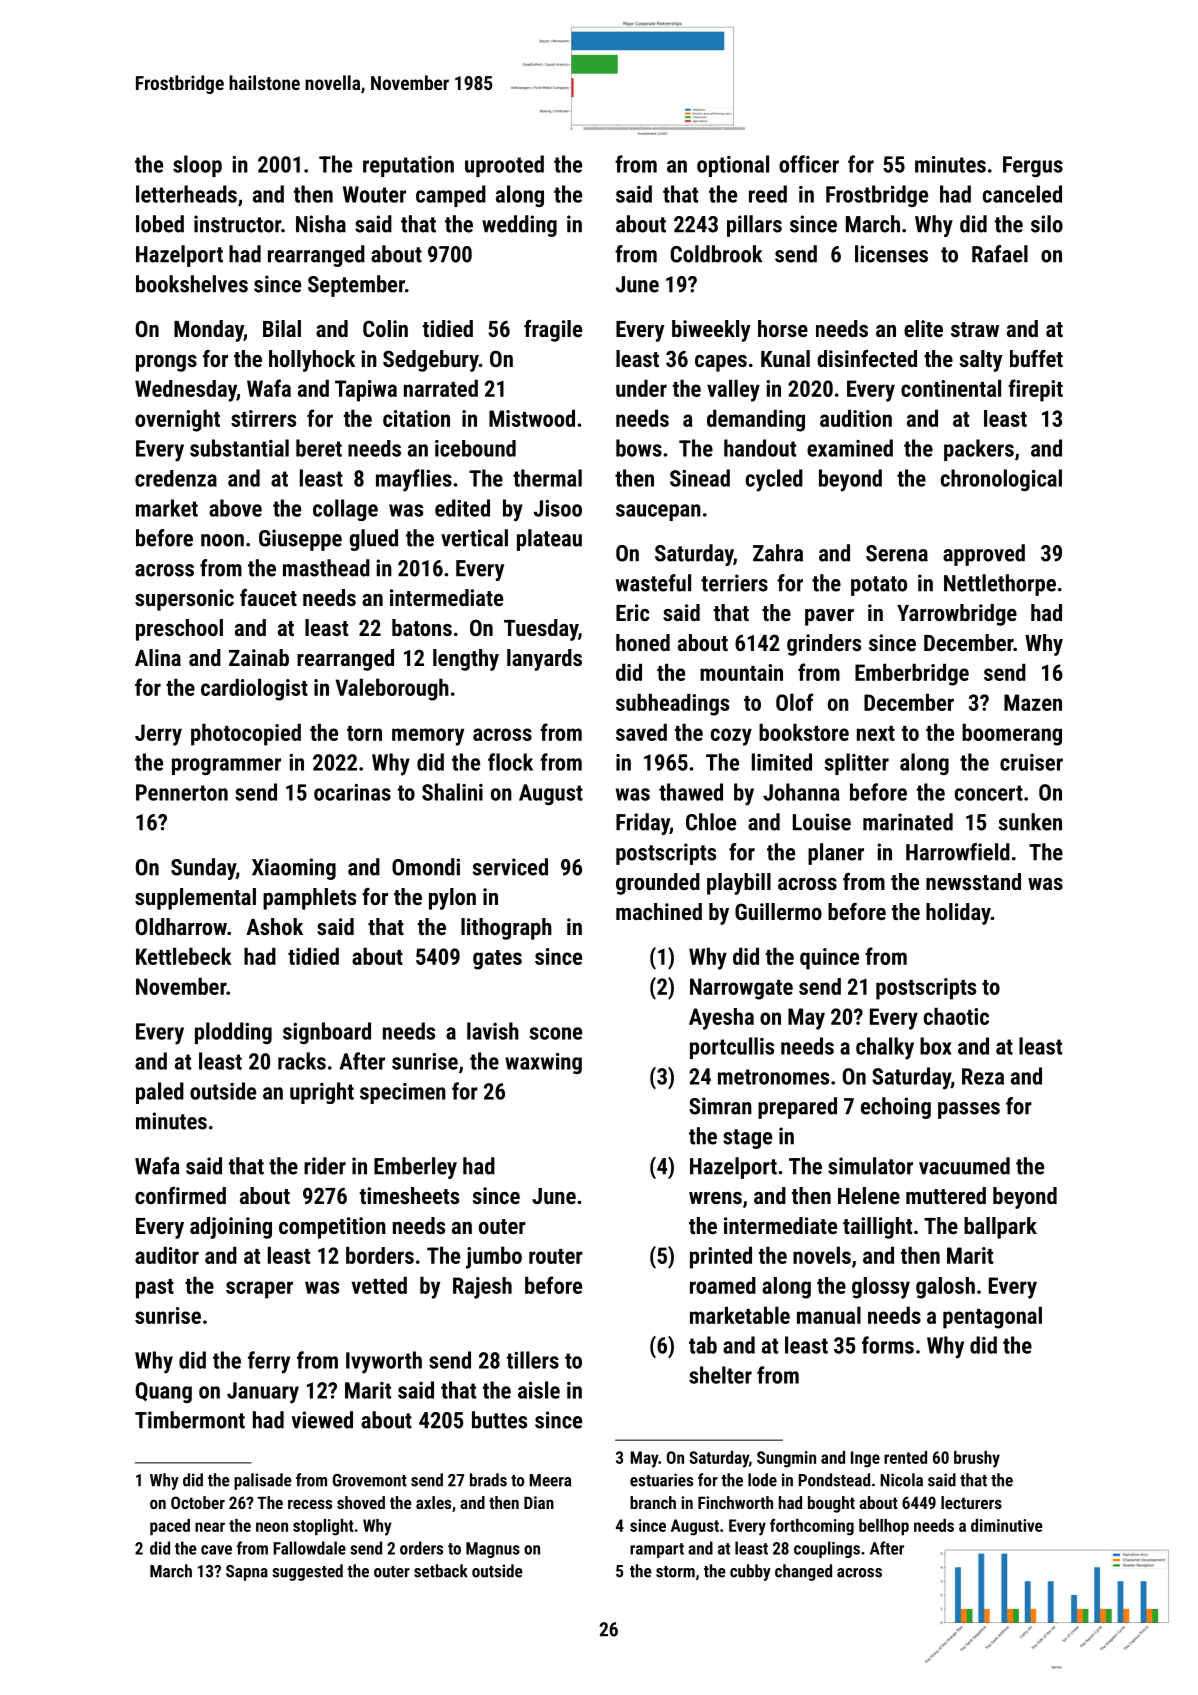 The image size is (1198, 1695). What do you see at coordinates (180, 1195) in the screenshot?
I see `confirmed` at bounding box center [180, 1195].
